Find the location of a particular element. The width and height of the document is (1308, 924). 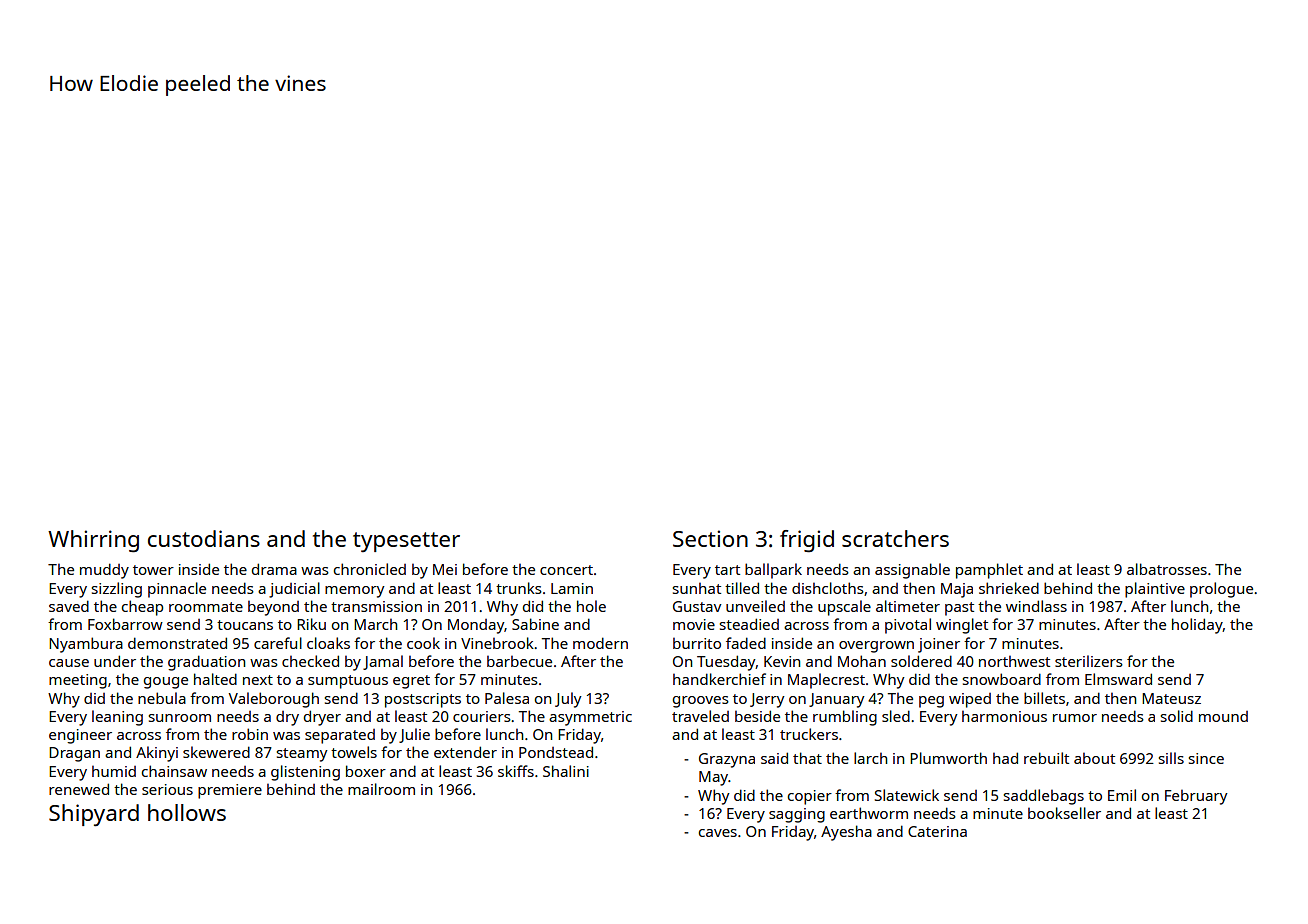

mailroom is located at coordinates (381, 789).
